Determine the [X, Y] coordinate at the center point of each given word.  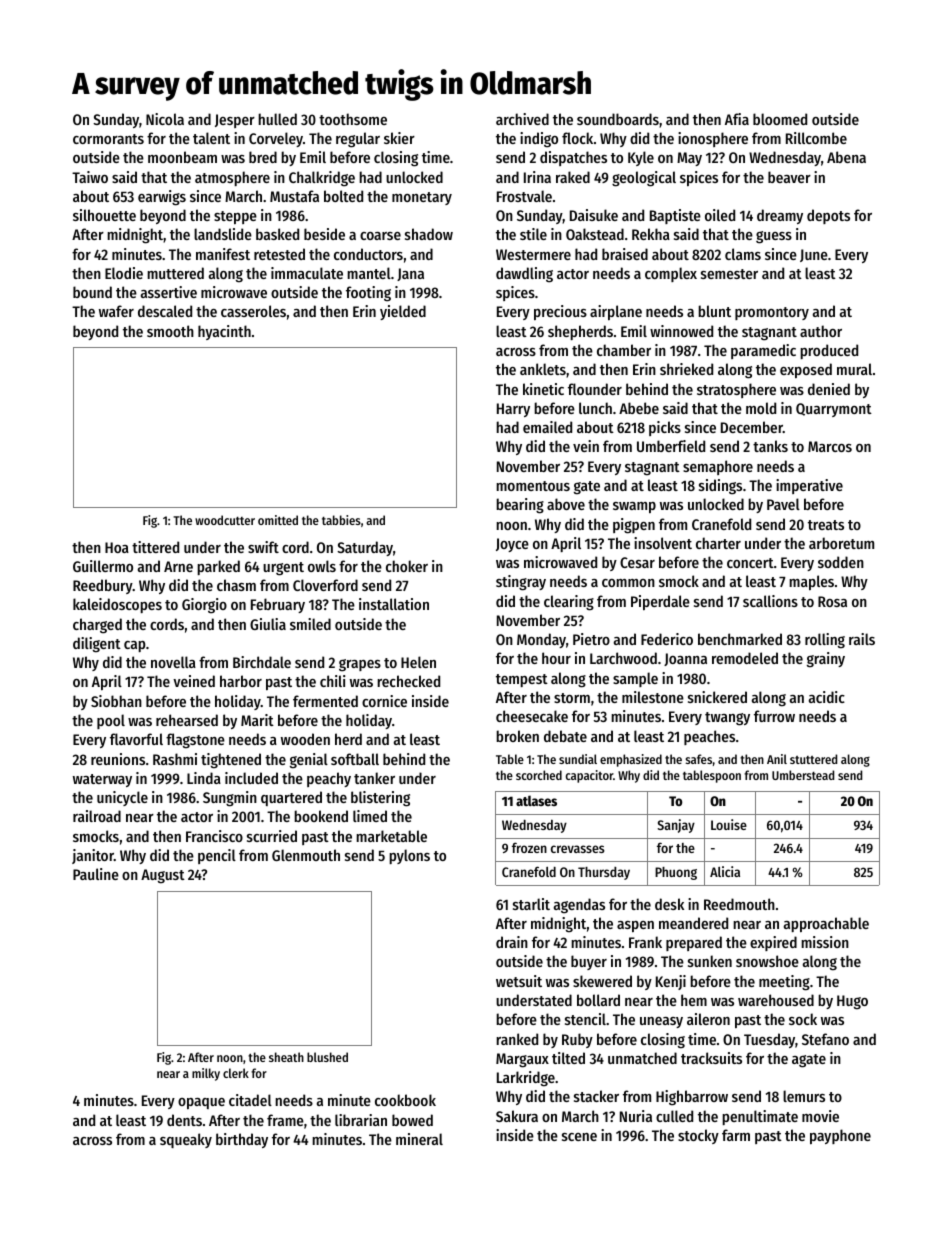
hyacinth [224, 332]
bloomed [780, 119]
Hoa [117, 547]
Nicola [165, 119]
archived [522, 119]
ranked [517, 1039]
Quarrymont [834, 410]
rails [862, 639]
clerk [236, 1073]
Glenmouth [306, 855]
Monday [541, 640]
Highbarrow [692, 1098]
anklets [543, 369]
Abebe [639, 408]
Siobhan [116, 701]
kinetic [543, 389]
